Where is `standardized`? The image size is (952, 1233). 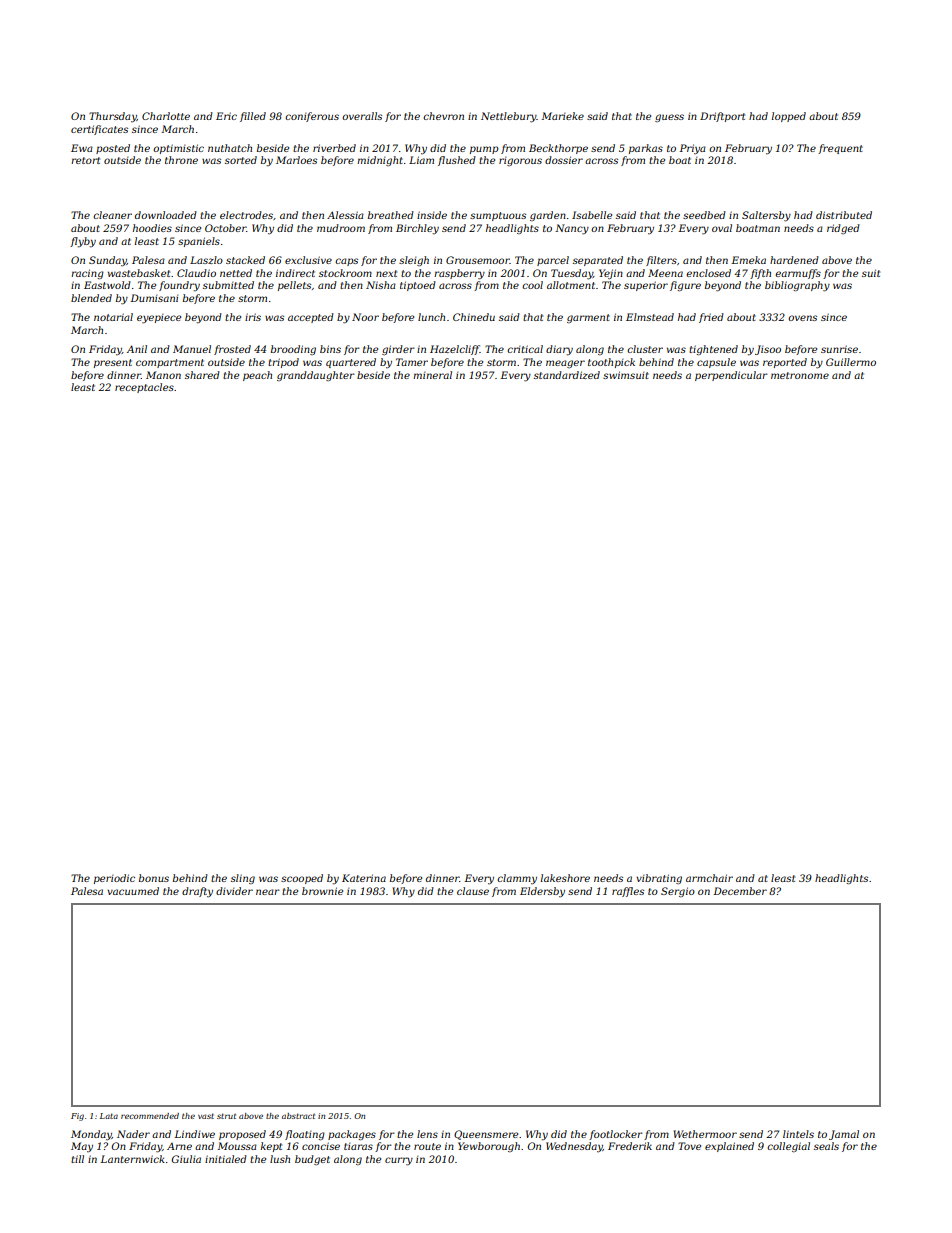
standardized is located at coordinates (567, 375).
